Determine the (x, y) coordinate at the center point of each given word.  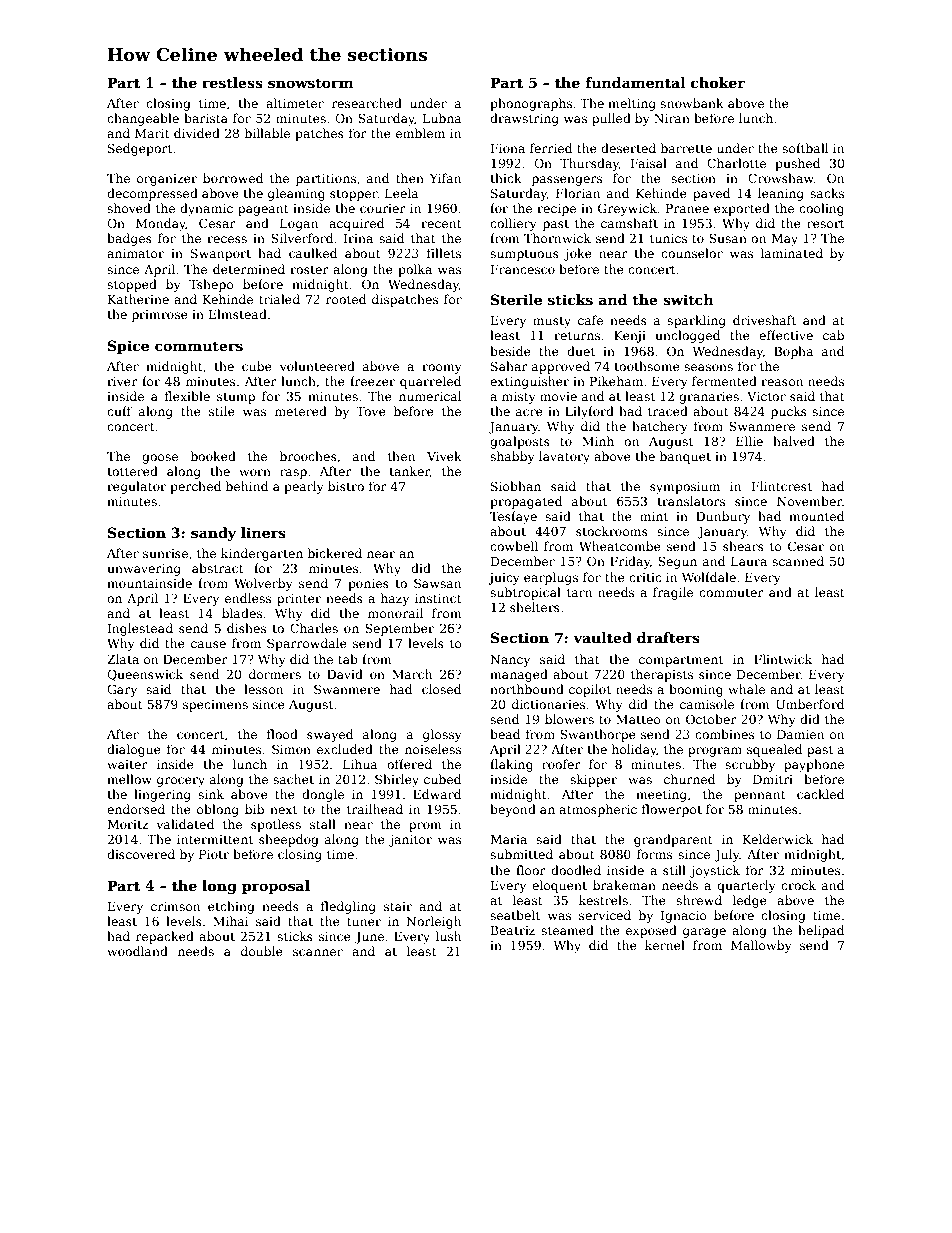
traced (668, 411)
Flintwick (783, 659)
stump (236, 398)
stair (398, 906)
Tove (371, 411)
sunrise (165, 553)
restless (232, 82)
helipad (821, 931)
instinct (438, 598)
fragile (673, 593)
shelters (535, 607)
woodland (137, 951)
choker (718, 82)
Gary (122, 690)
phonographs (531, 104)
